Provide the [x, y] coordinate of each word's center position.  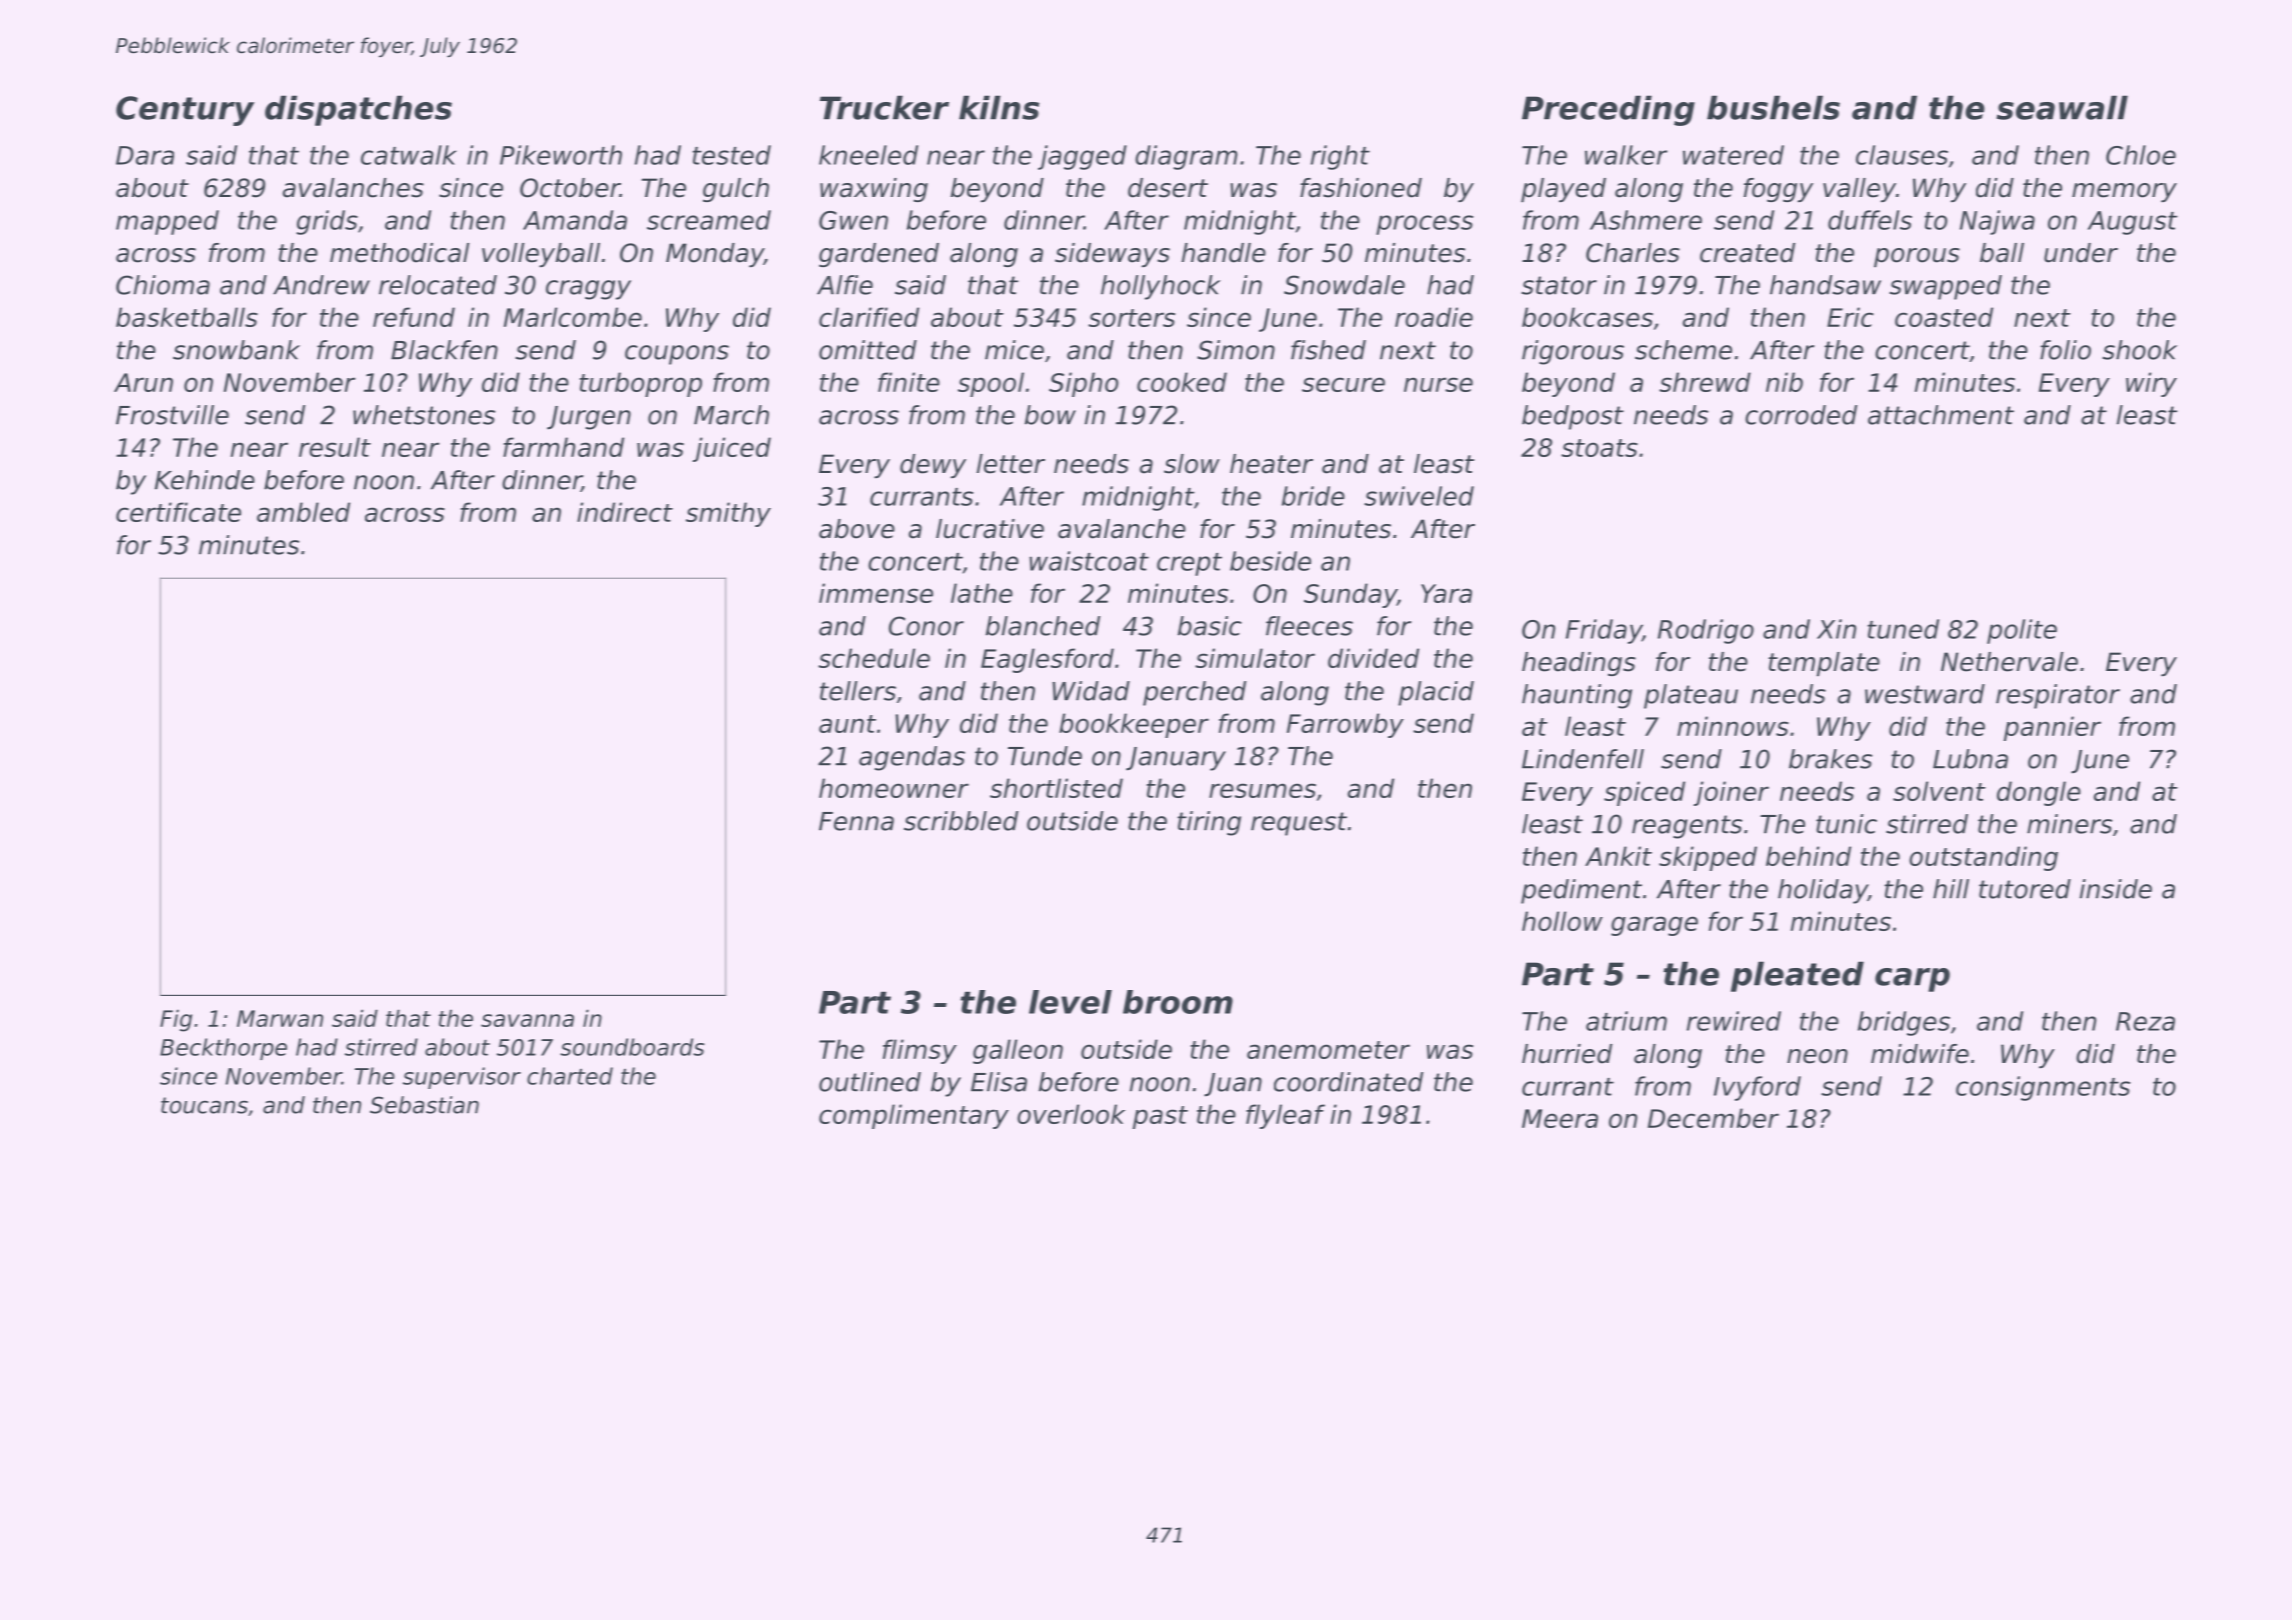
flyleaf [1285, 1116]
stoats [1599, 448]
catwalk [409, 155]
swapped [1945, 287]
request [1299, 824]
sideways [1112, 255]
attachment [1941, 415]
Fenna [856, 821]
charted [570, 1076]
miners [2069, 824]
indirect [625, 512]
